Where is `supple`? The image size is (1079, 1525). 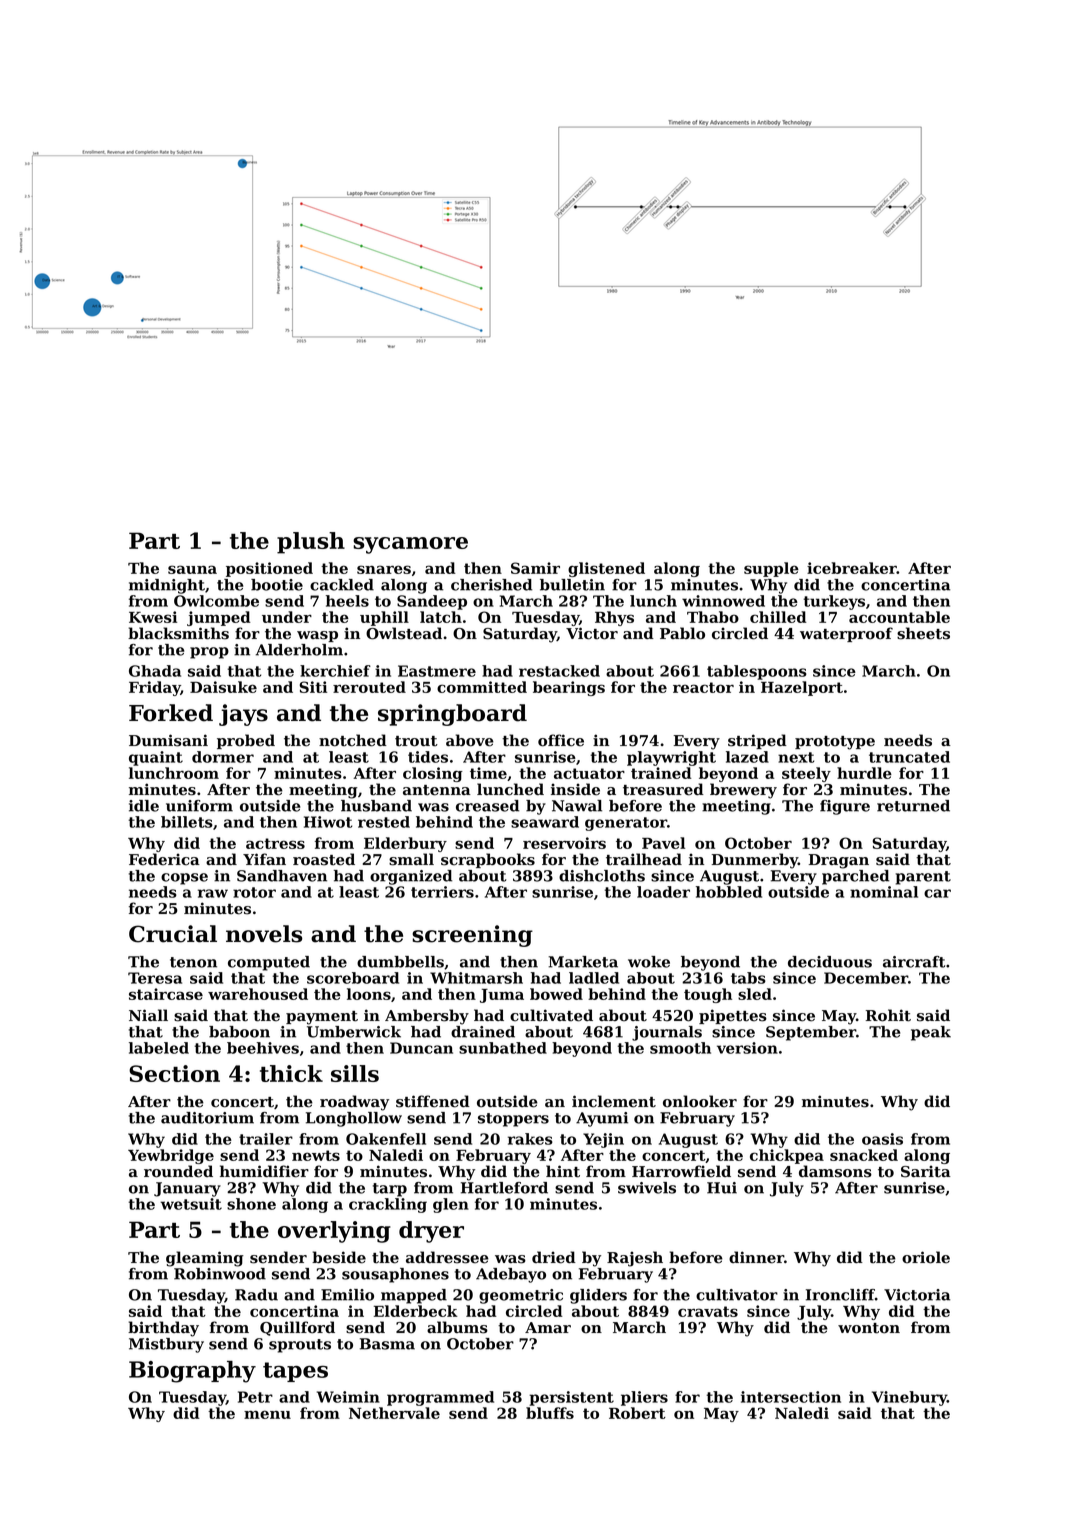 supple is located at coordinates (771, 569).
